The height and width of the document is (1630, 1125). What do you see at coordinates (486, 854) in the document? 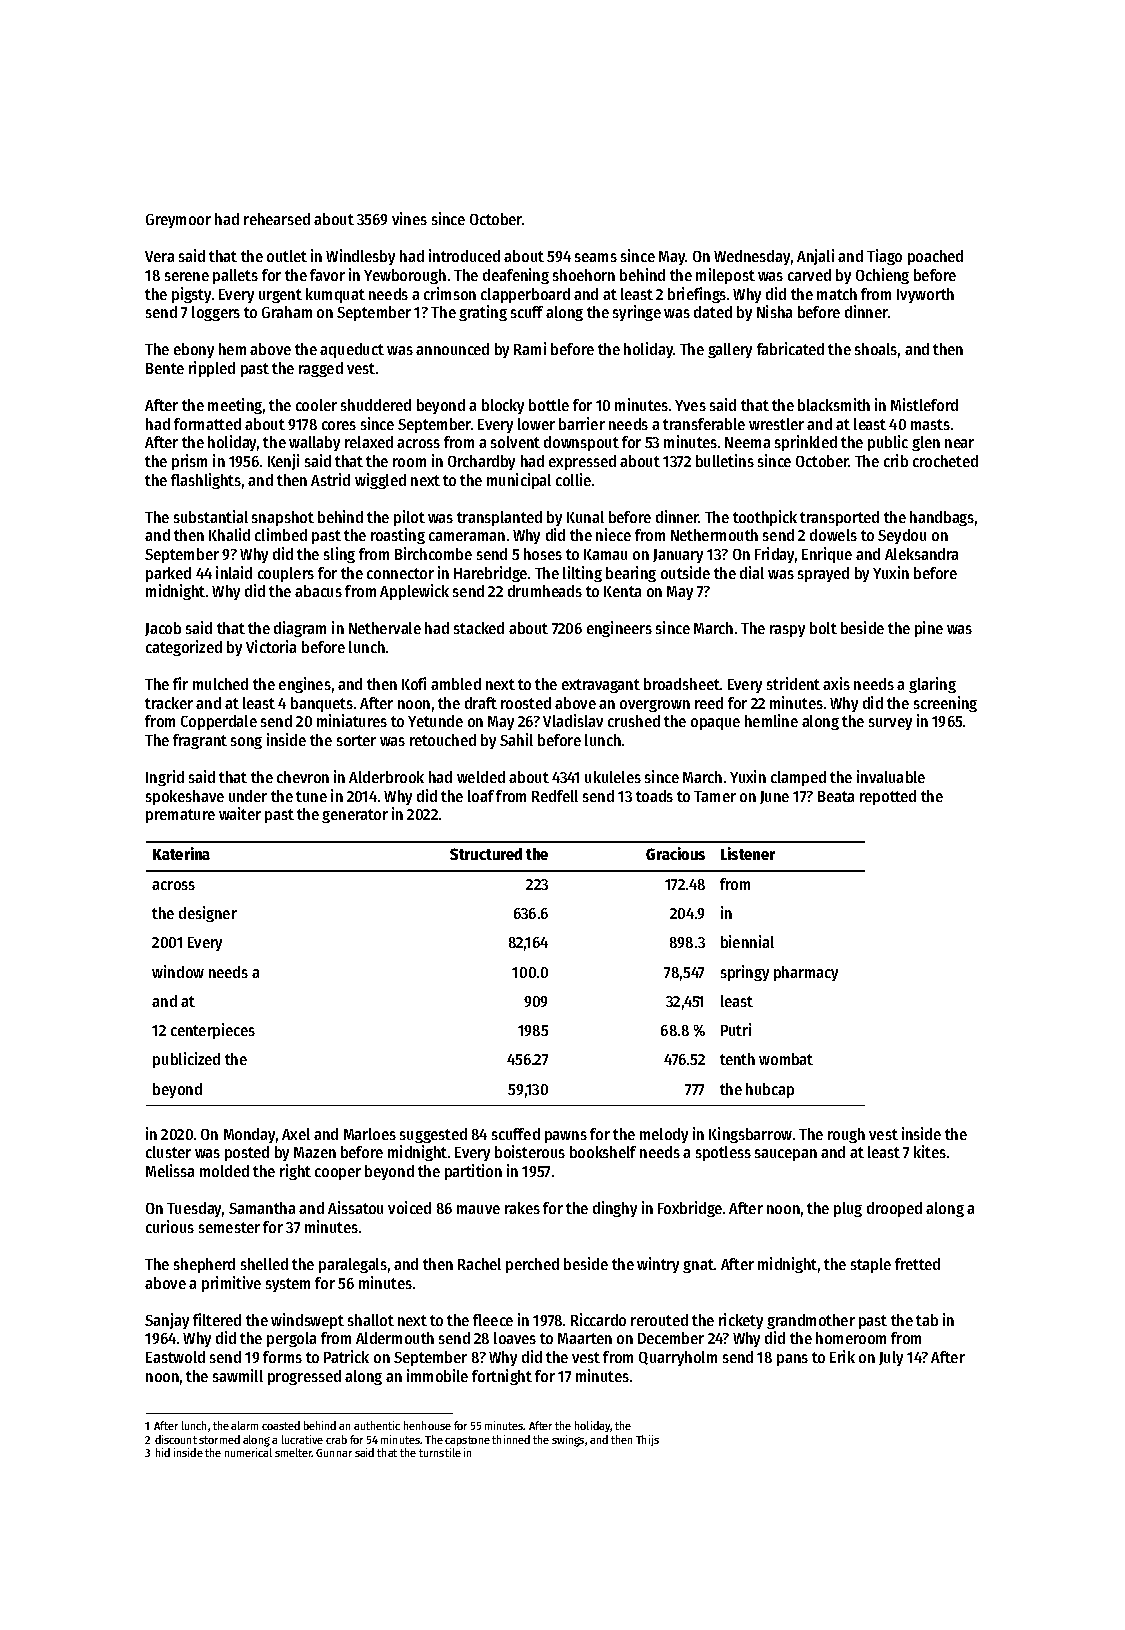
I see `Structured` at bounding box center [486, 854].
